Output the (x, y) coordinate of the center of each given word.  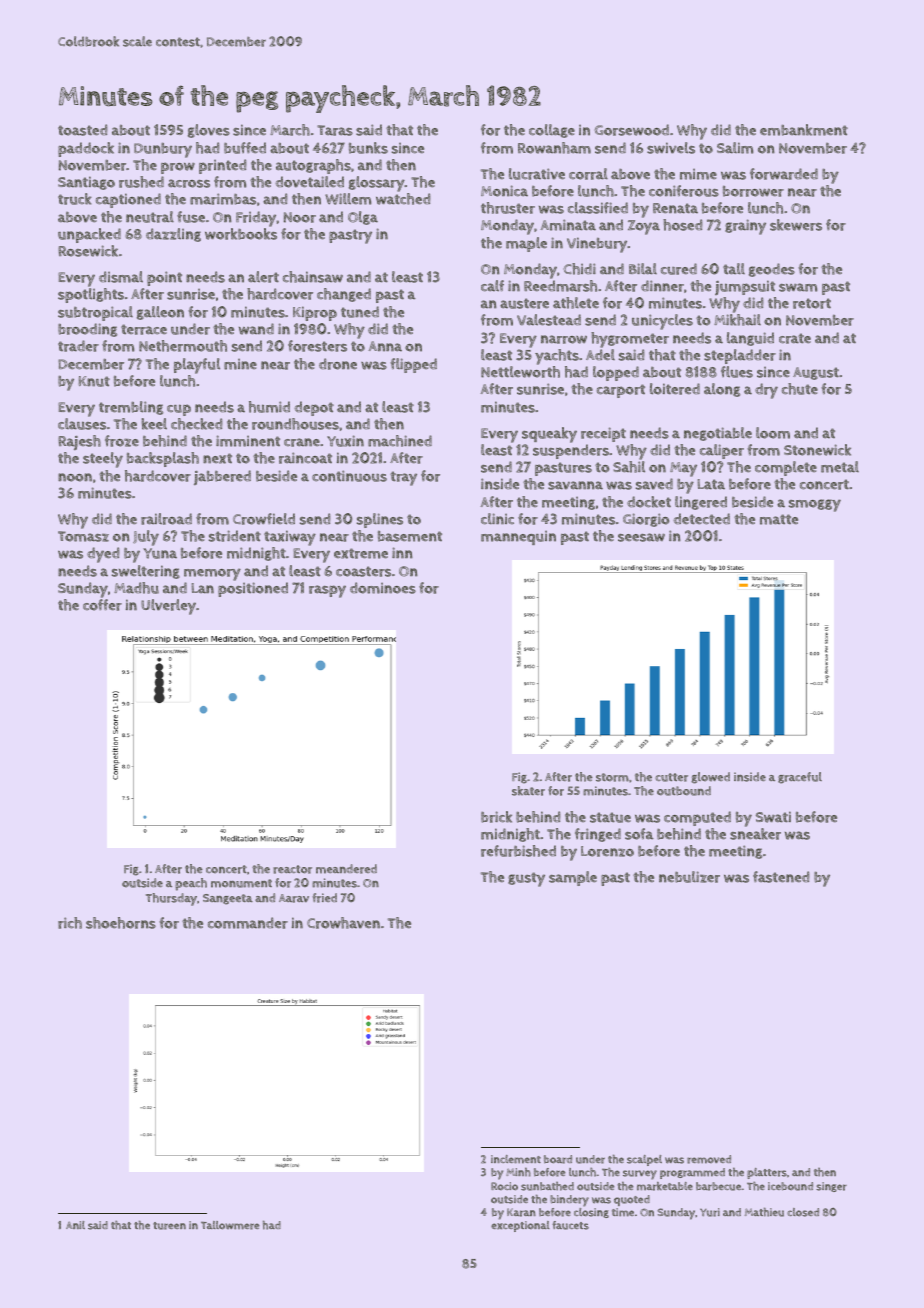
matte (779, 519)
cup (179, 410)
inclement (516, 1159)
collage (552, 131)
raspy (327, 591)
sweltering (146, 572)
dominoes (383, 588)
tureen (169, 1226)
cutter (671, 777)
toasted (83, 130)
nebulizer (689, 877)
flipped (413, 365)
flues (737, 372)
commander (248, 923)
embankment (804, 130)
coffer (102, 605)
